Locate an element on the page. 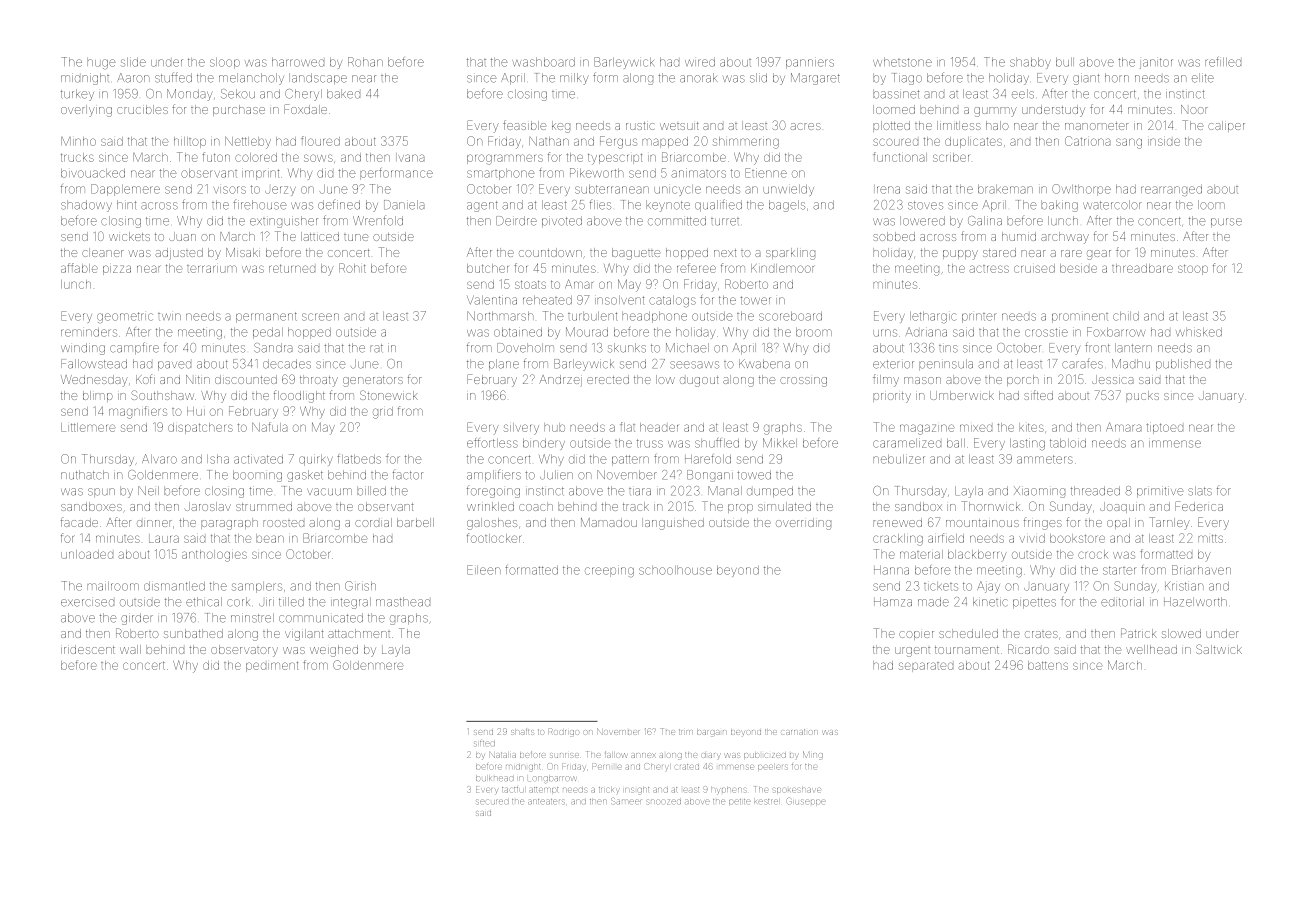  airfield is located at coordinates (946, 538).
